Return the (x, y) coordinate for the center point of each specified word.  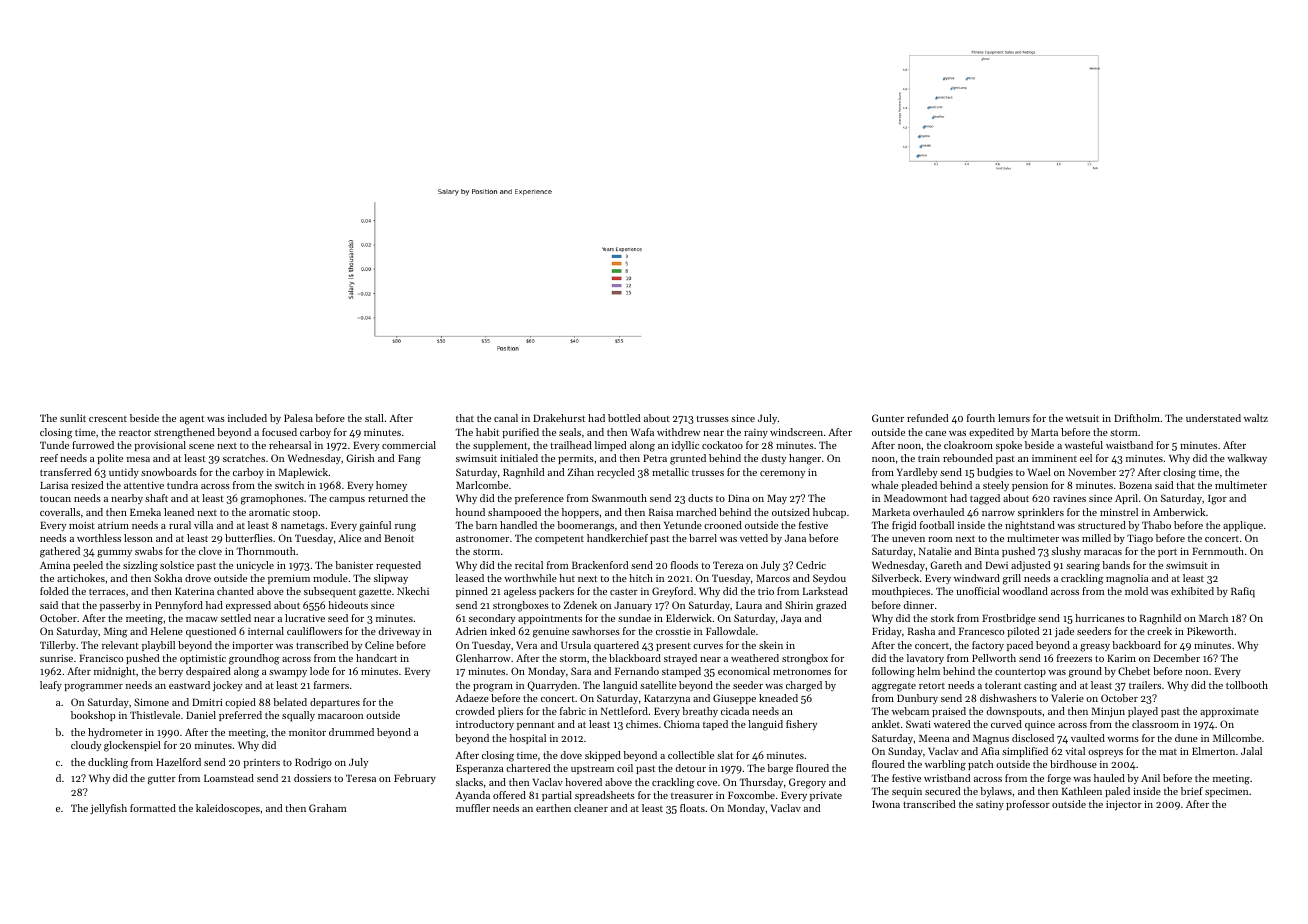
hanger (805, 459)
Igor (1217, 499)
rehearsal (290, 445)
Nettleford (624, 711)
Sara (581, 671)
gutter (162, 780)
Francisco (101, 658)
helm (928, 671)
